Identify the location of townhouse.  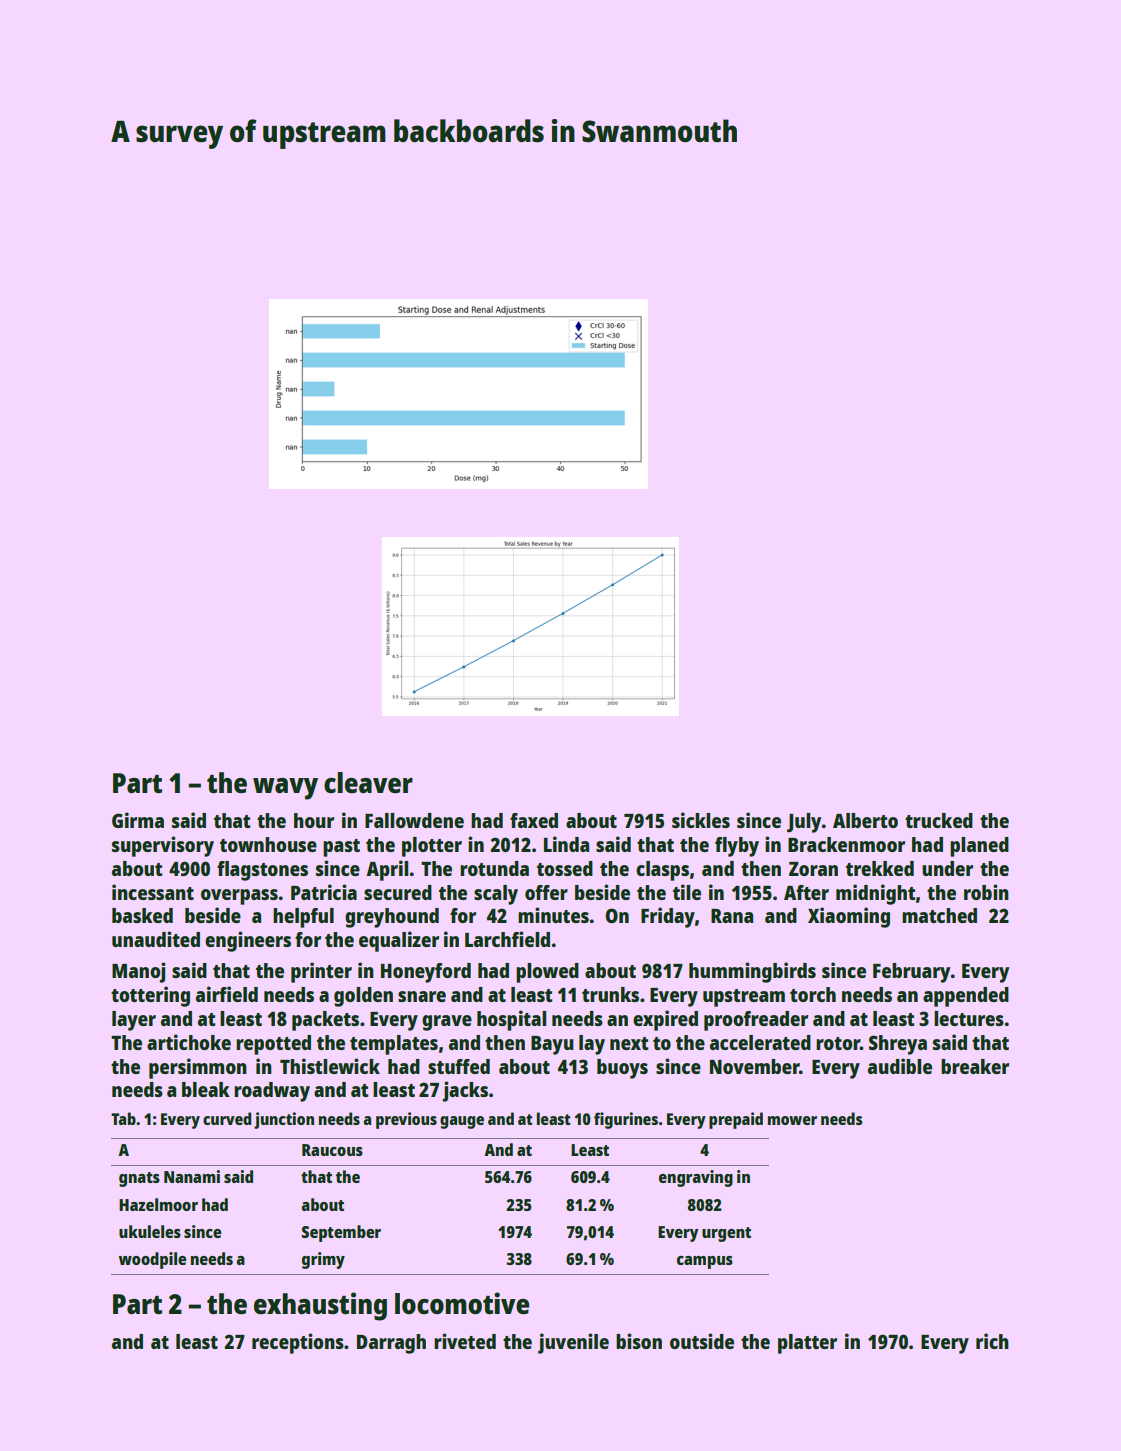
(268, 844).
